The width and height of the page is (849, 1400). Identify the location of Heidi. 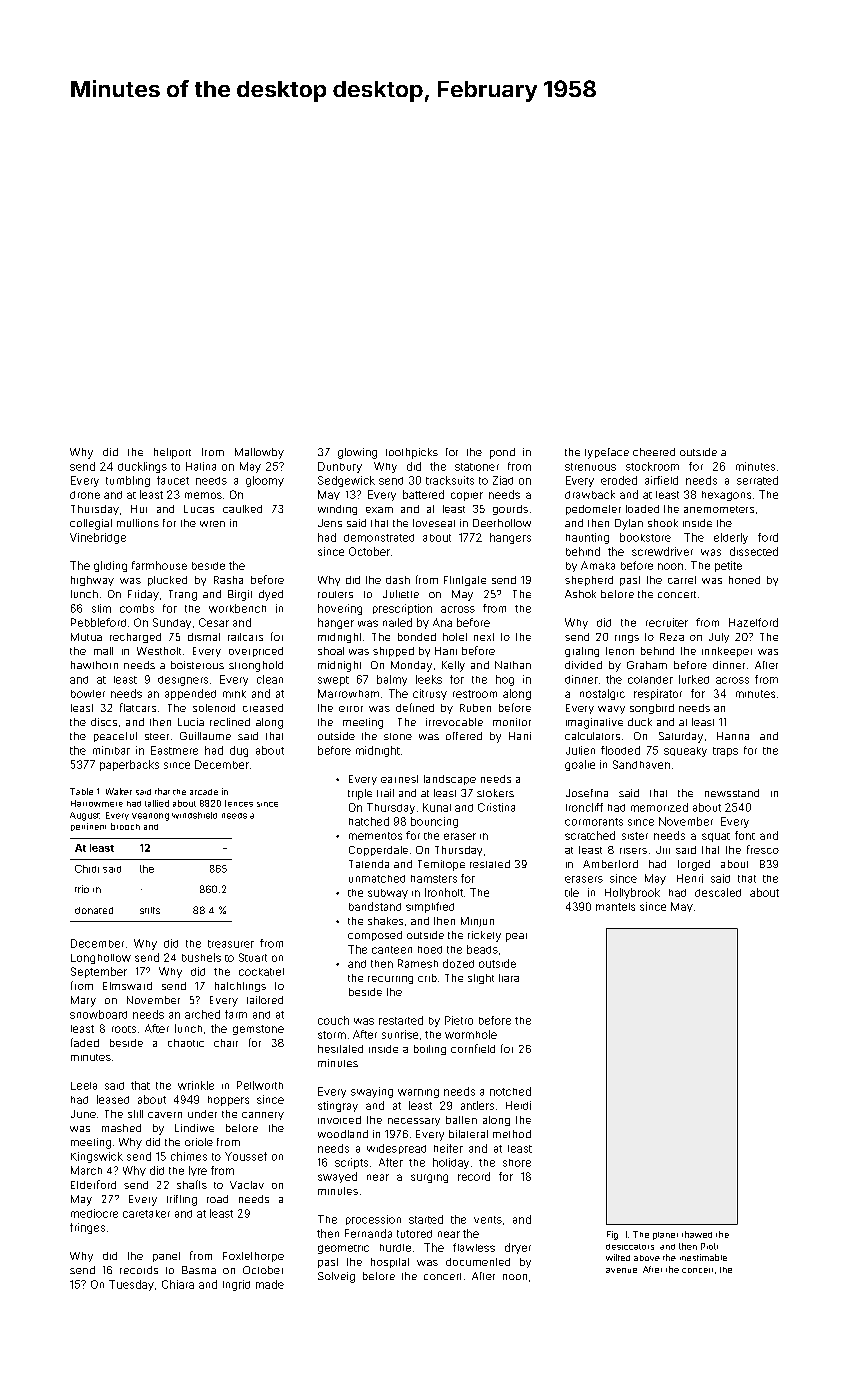
(518, 1105).
